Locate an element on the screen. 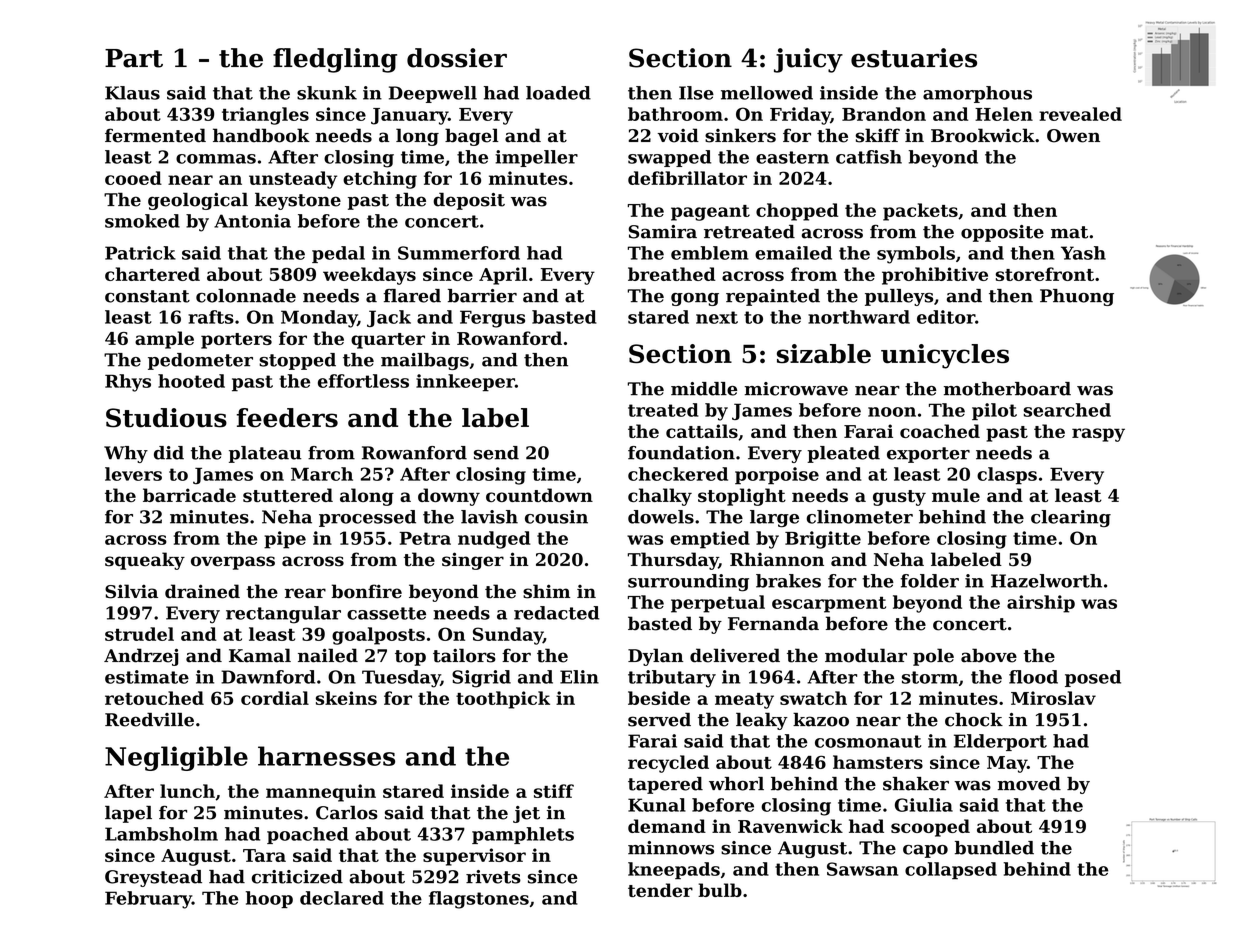 The image size is (1233, 952). lunch is located at coordinates (187, 791).
